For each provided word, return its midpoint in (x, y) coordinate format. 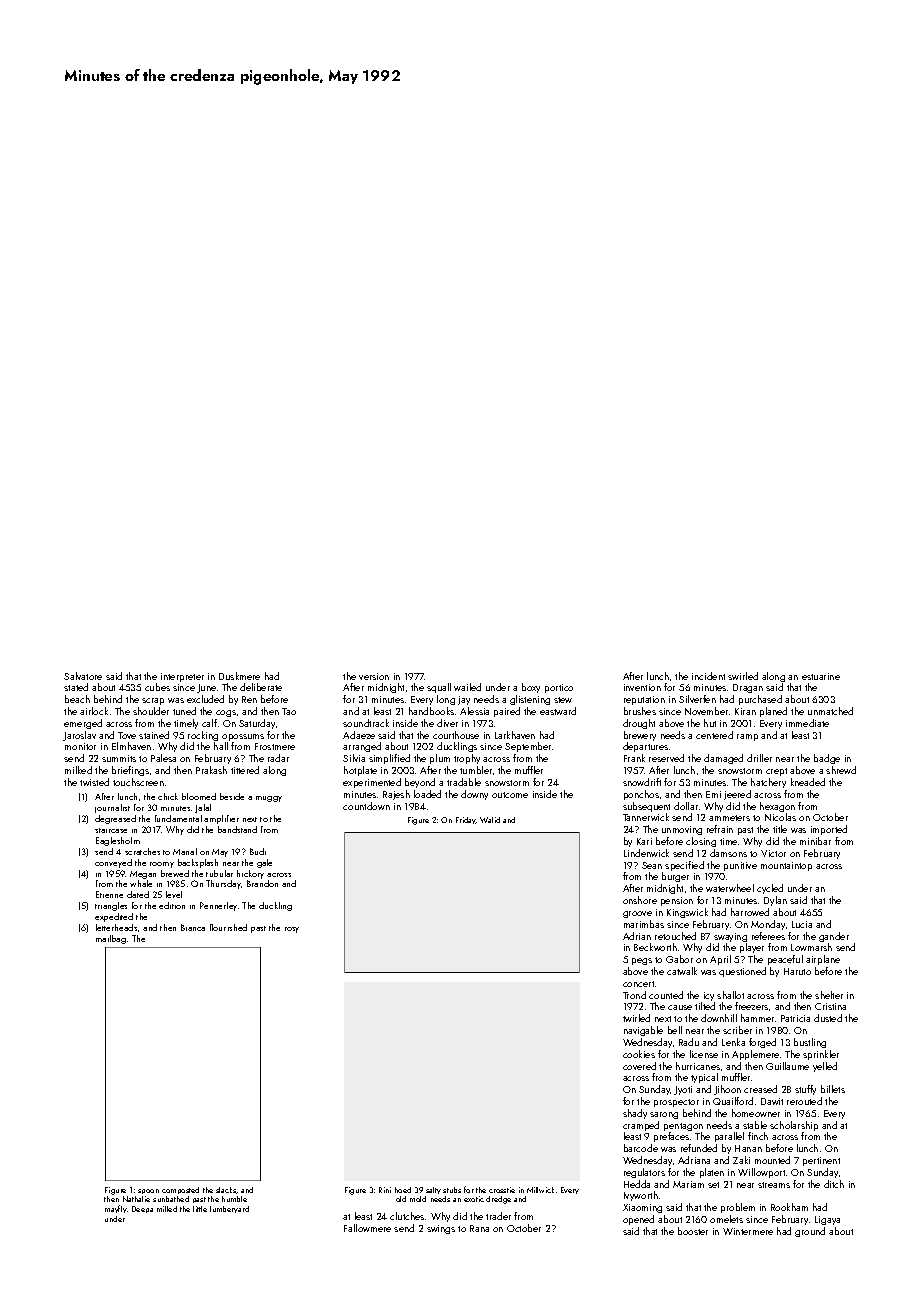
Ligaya (827, 1220)
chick (168, 796)
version (374, 676)
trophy (467, 759)
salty (433, 1190)
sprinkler (821, 1055)
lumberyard (229, 1209)
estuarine (821, 676)
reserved (666, 758)
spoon (148, 1191)
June (206, 688)
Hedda (637, 1184)
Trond (634, 995)
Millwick (540, 1190)
